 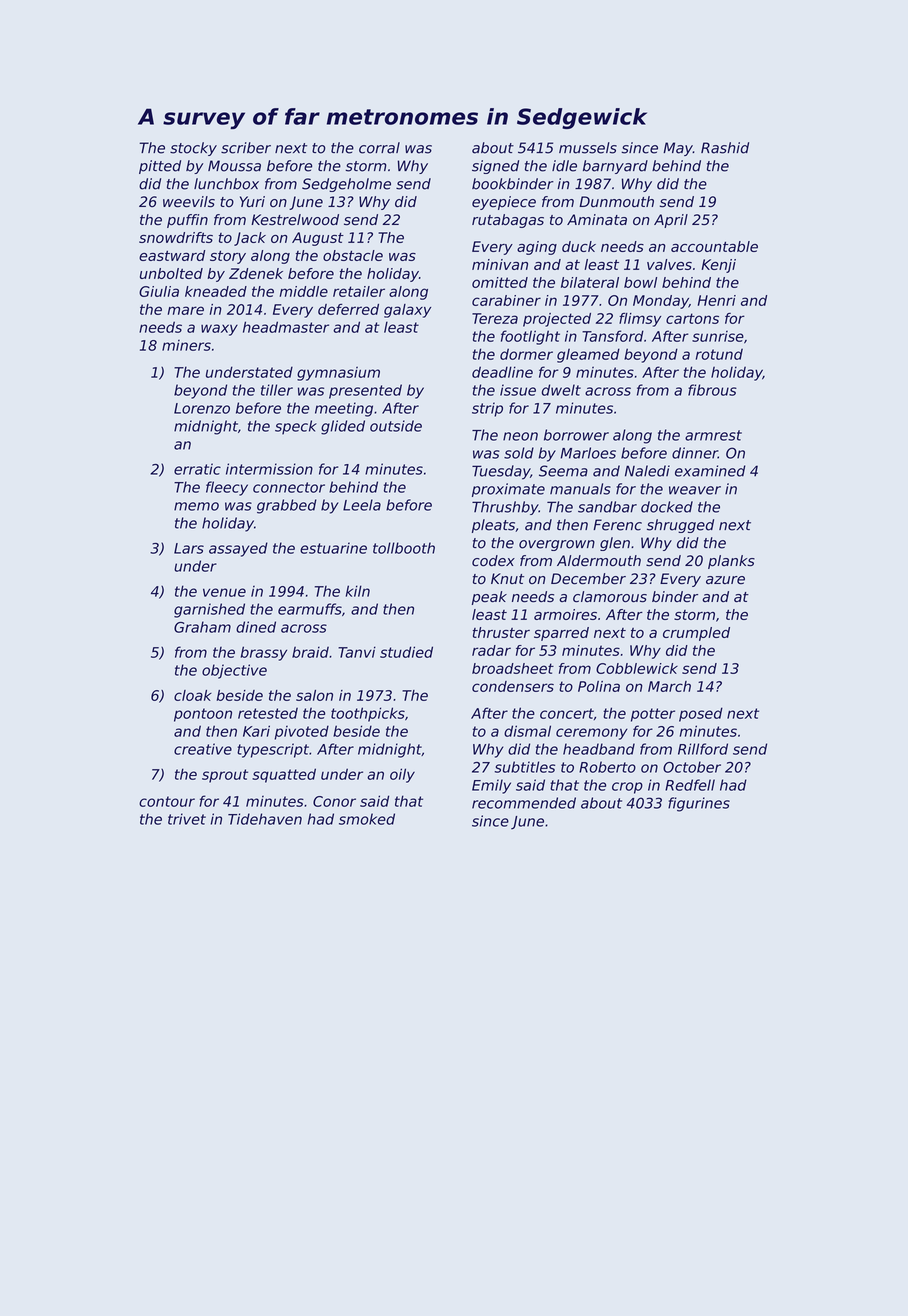 What do you see at coordinates (167, 801) in the screenshot?
I see `contour` at bounding box center [167, 801].
